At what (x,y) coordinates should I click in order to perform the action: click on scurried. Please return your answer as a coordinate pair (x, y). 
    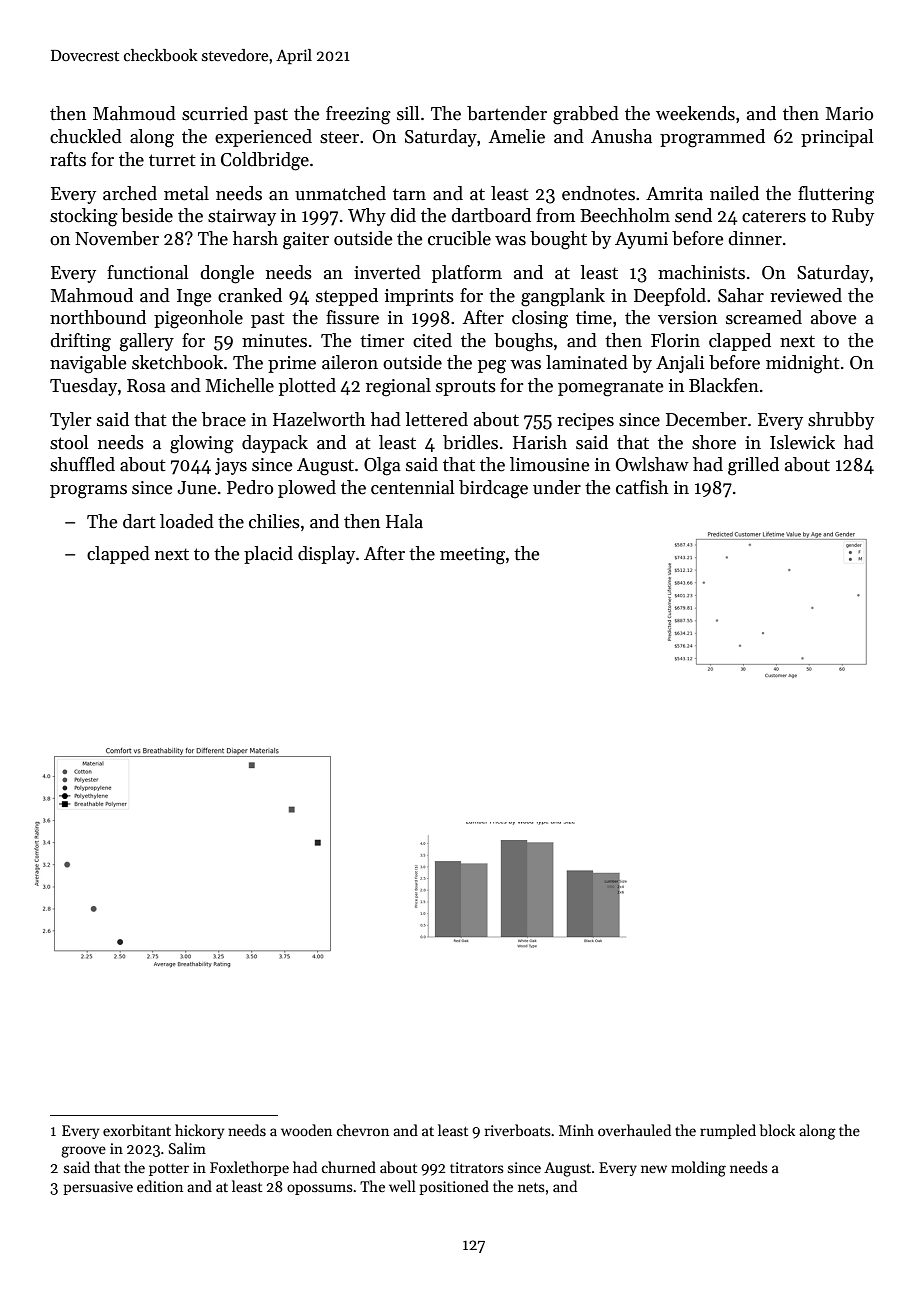
    Looking at the image, I should click on (215, 113).
